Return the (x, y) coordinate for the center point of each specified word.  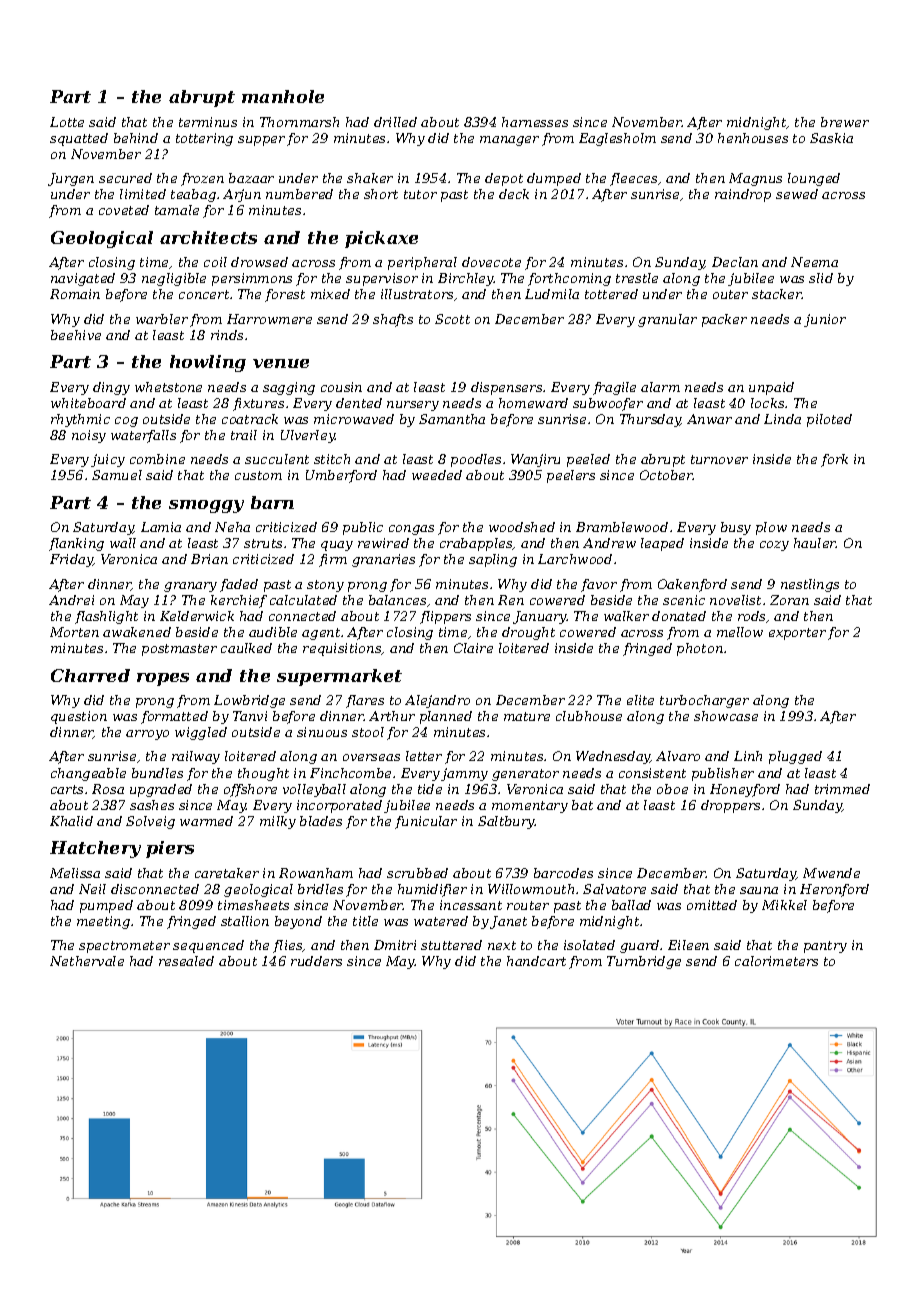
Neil (92, 889)
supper (261, 141)
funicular (426, 822)
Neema (814, 262)
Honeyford (745, 790)
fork (834, 460)
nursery (413, 406)
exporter (797, 634)
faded (239, 585)
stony (325, 586)
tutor (420, 194)
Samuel (117, 475)
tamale (177, 210)
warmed (206, 821)
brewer (845, 122)
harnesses (535, 122)
